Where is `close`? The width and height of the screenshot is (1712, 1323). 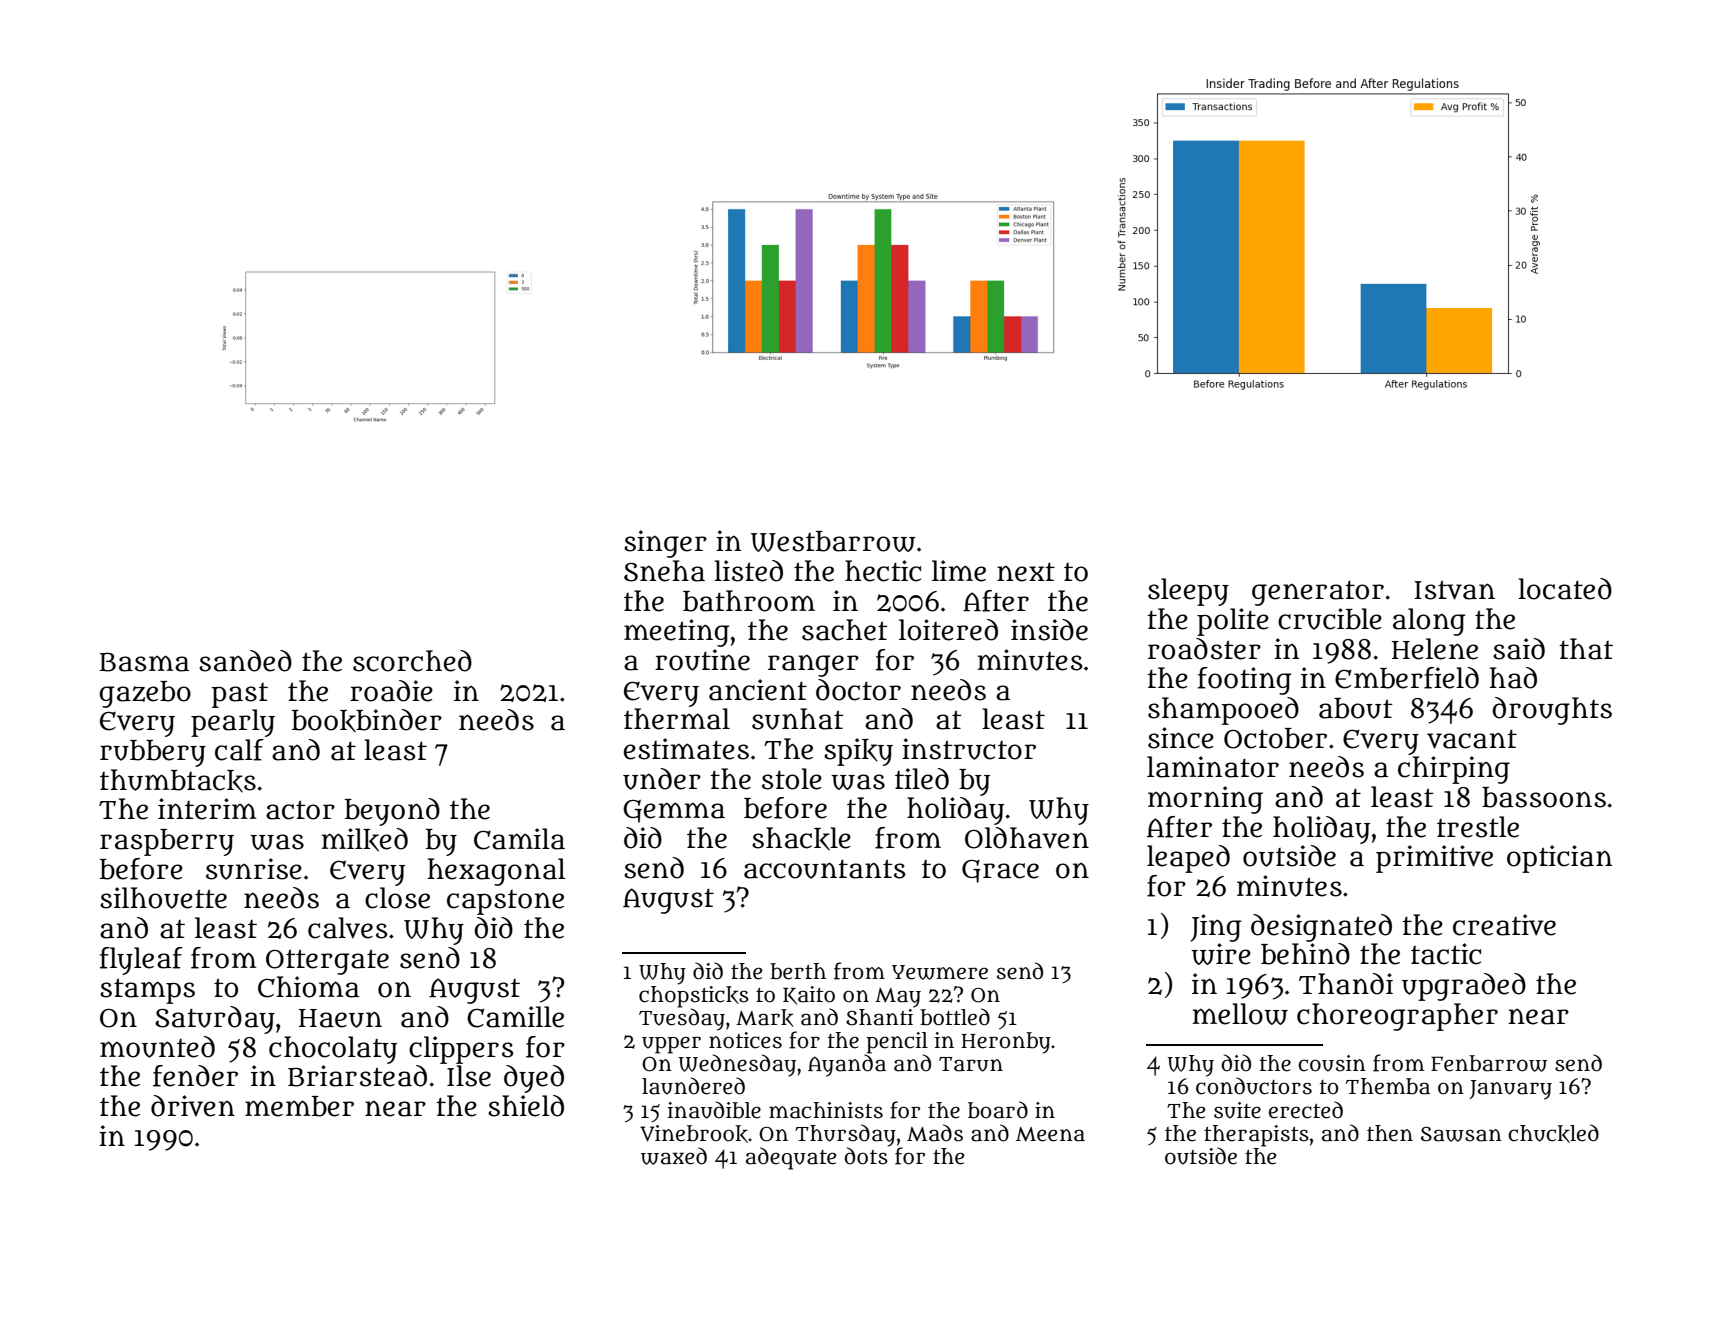 close is located at coordinates (397, 898).
